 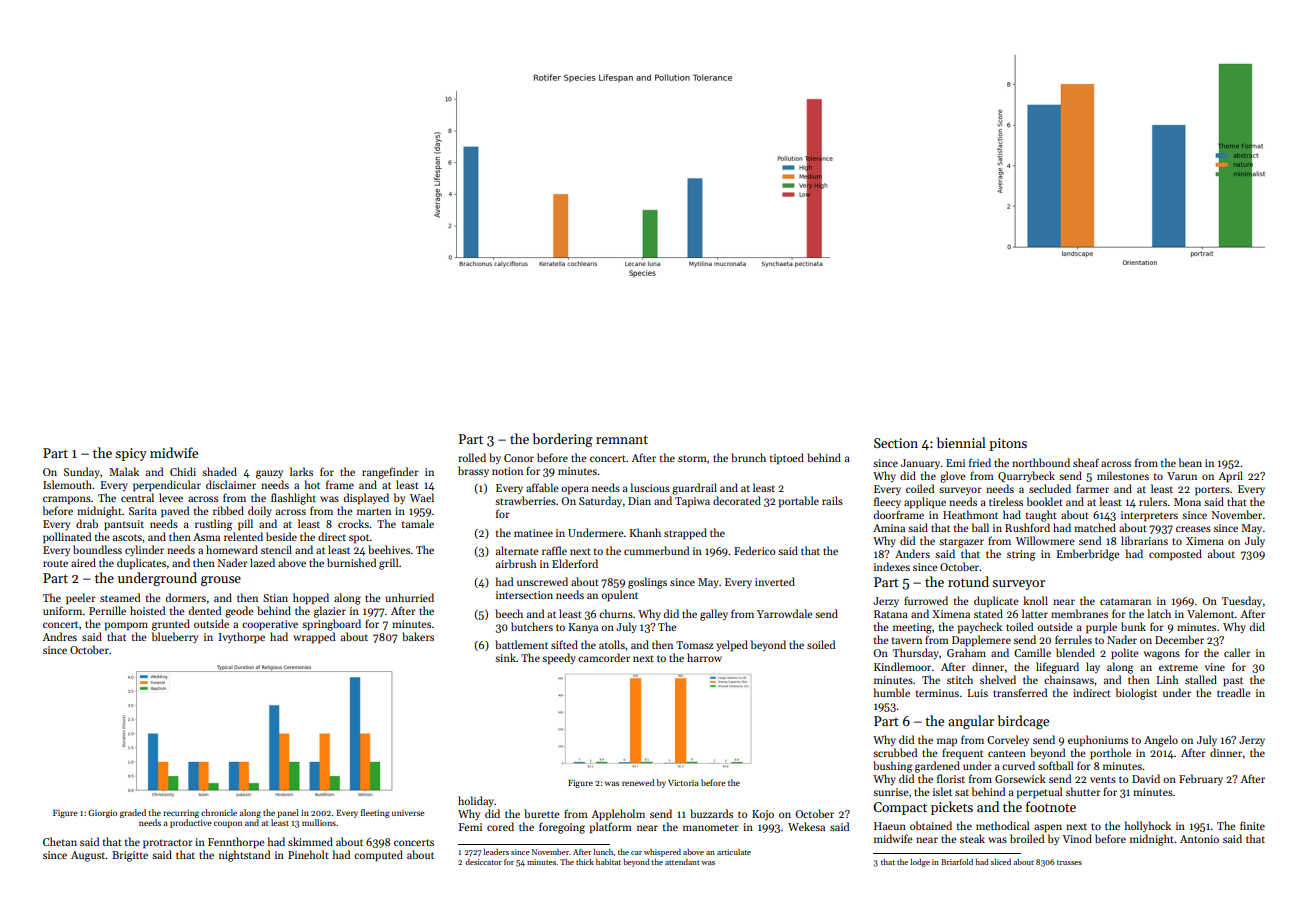 I want to click on harrow, so click(x=704, y=657).
